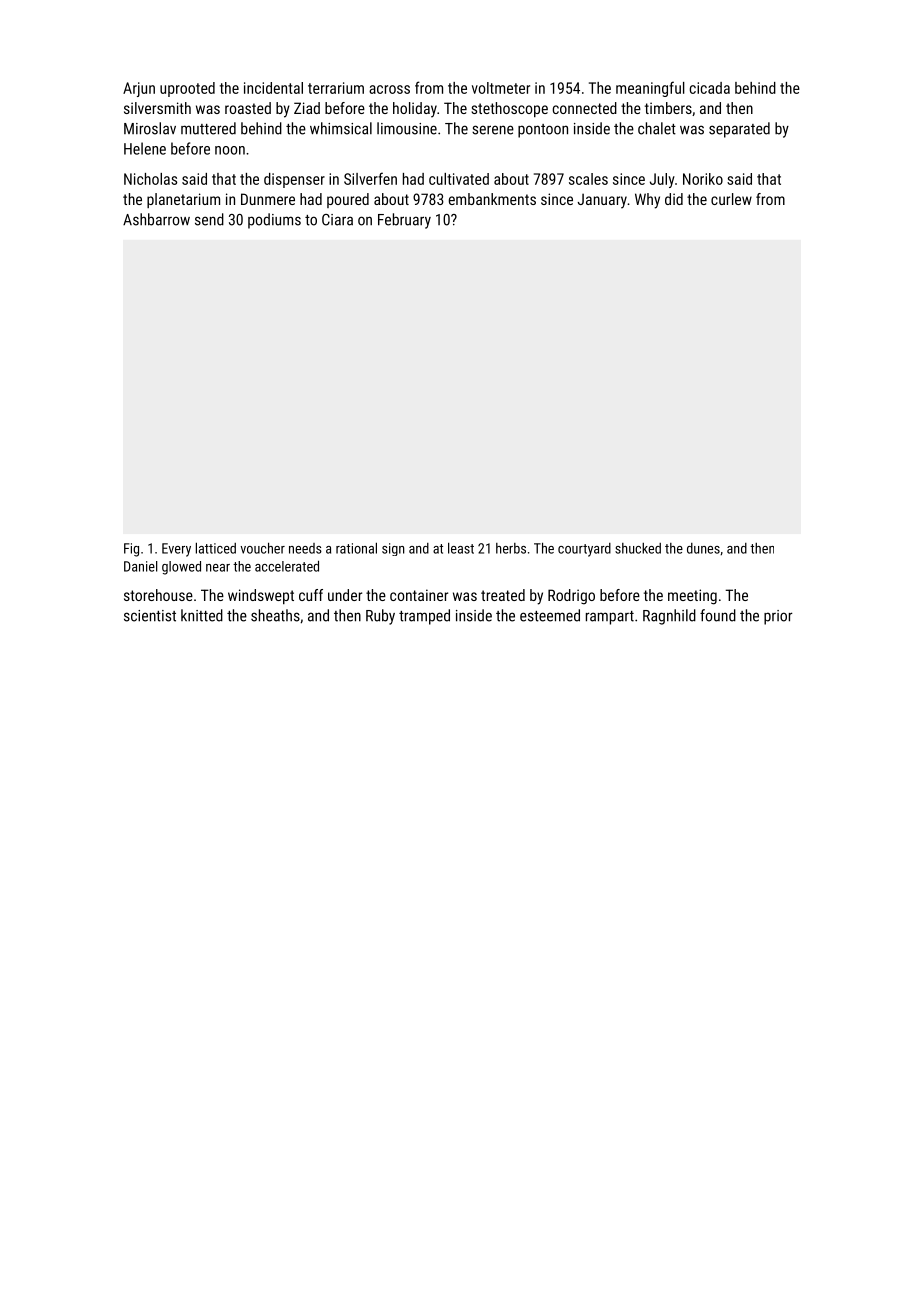 The height and width of the image is (1308, 924). Describe the element at coordinates (156, 219) in the image. I see `Ashbarrow` at that location.
